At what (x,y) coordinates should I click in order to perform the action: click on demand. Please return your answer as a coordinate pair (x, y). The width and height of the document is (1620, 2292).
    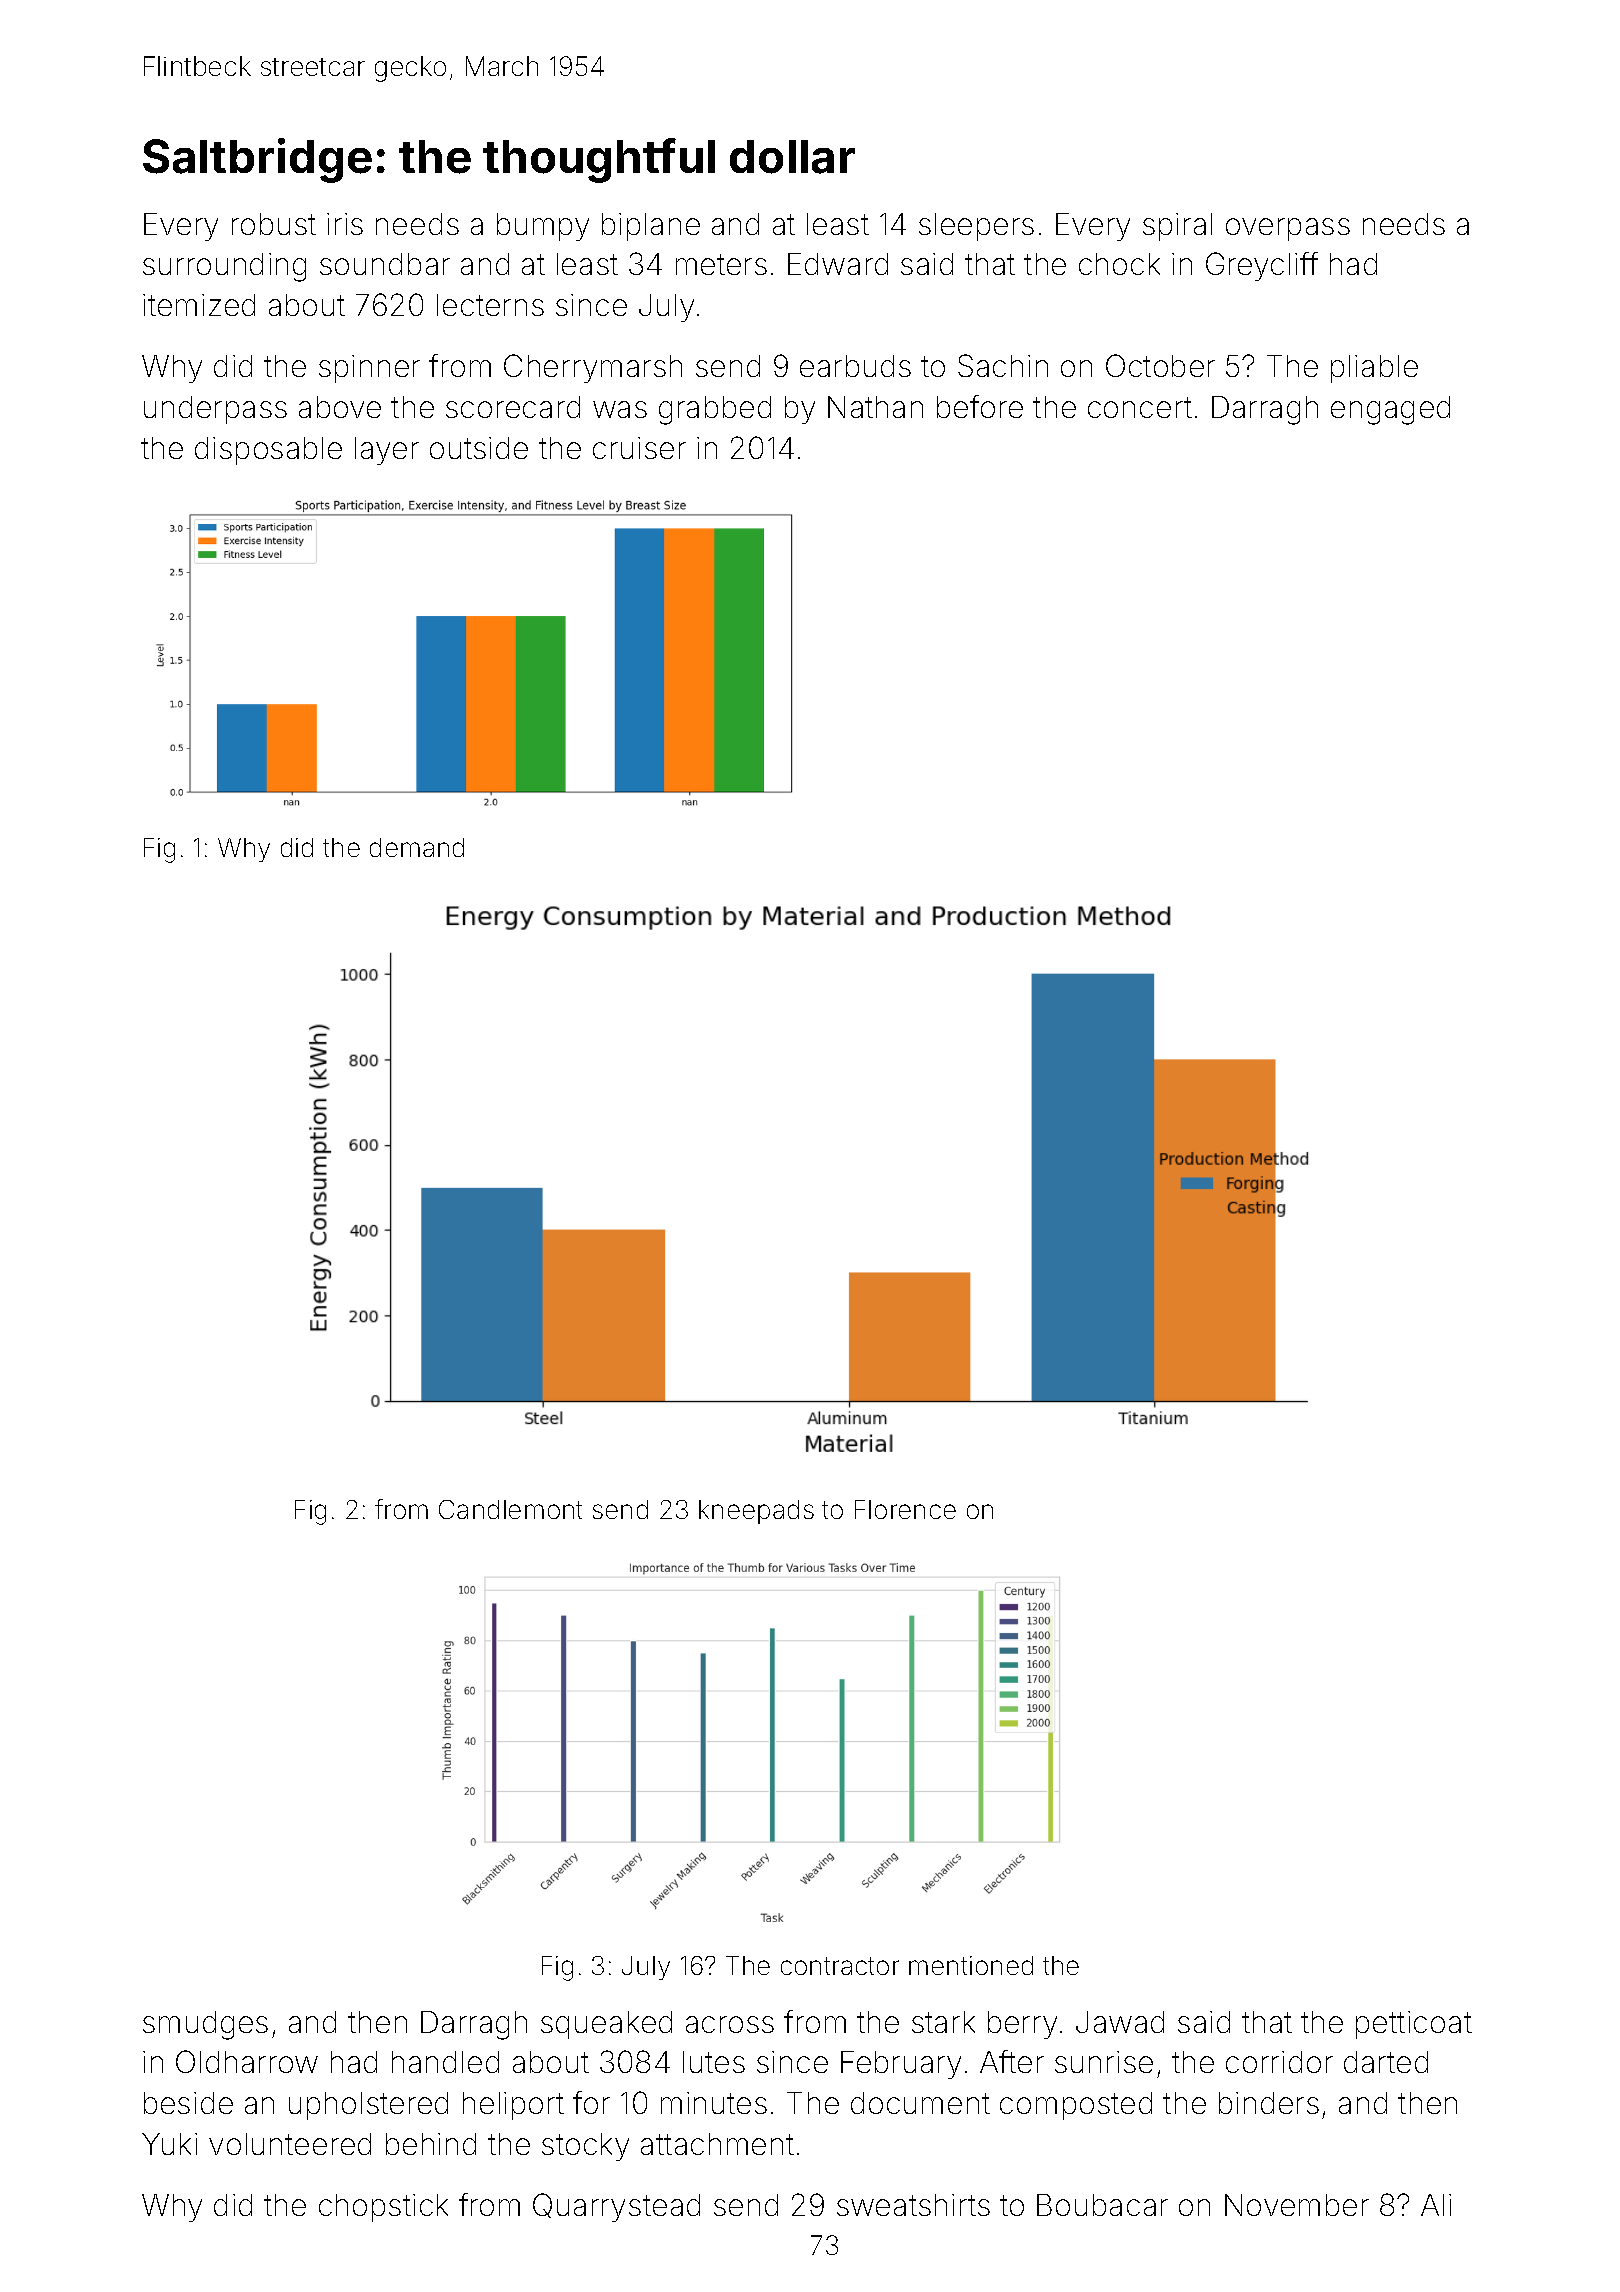
    Looking at the image, I should click on (417, 847).
